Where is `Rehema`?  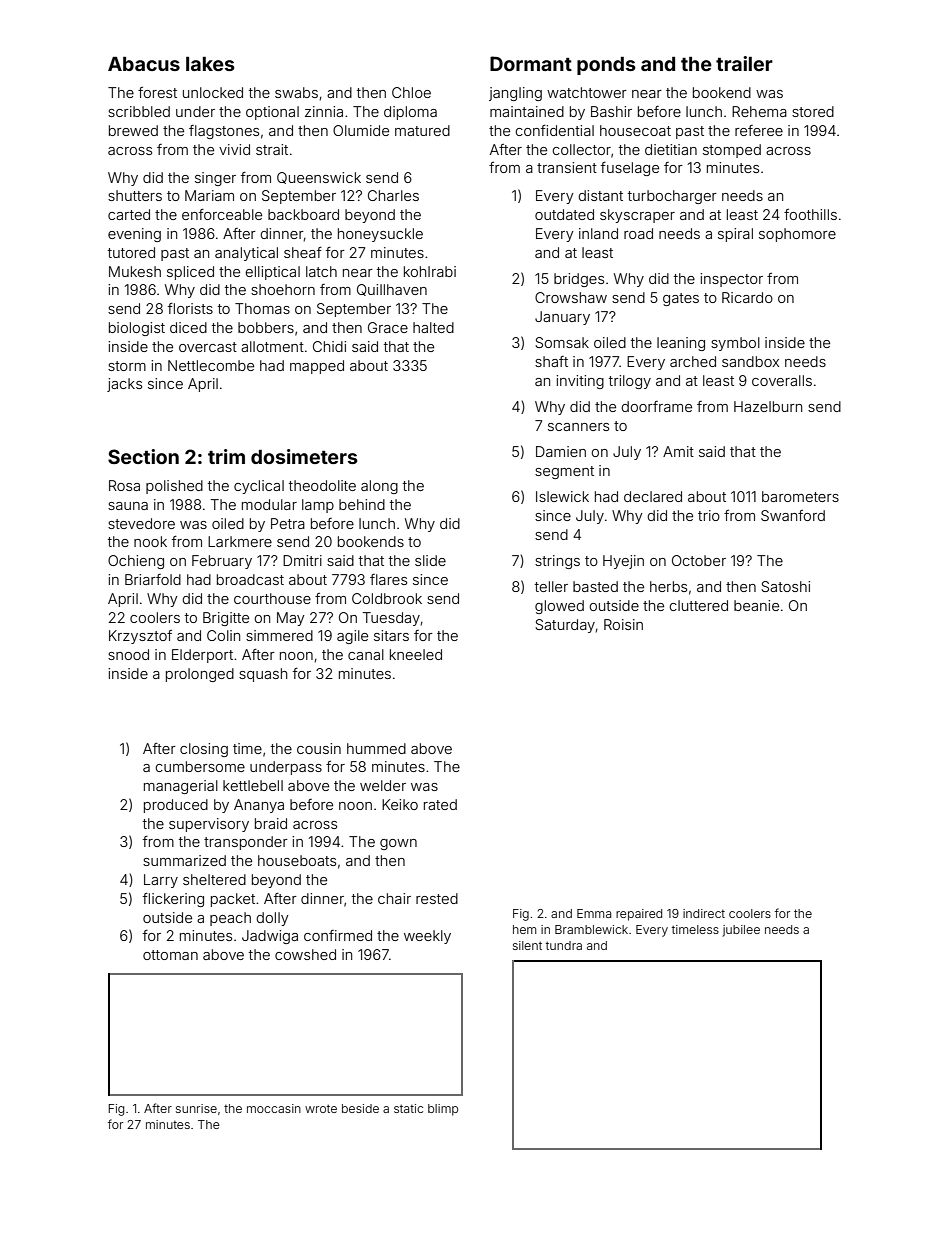 Rehema is located at coordinates (759, 111).
